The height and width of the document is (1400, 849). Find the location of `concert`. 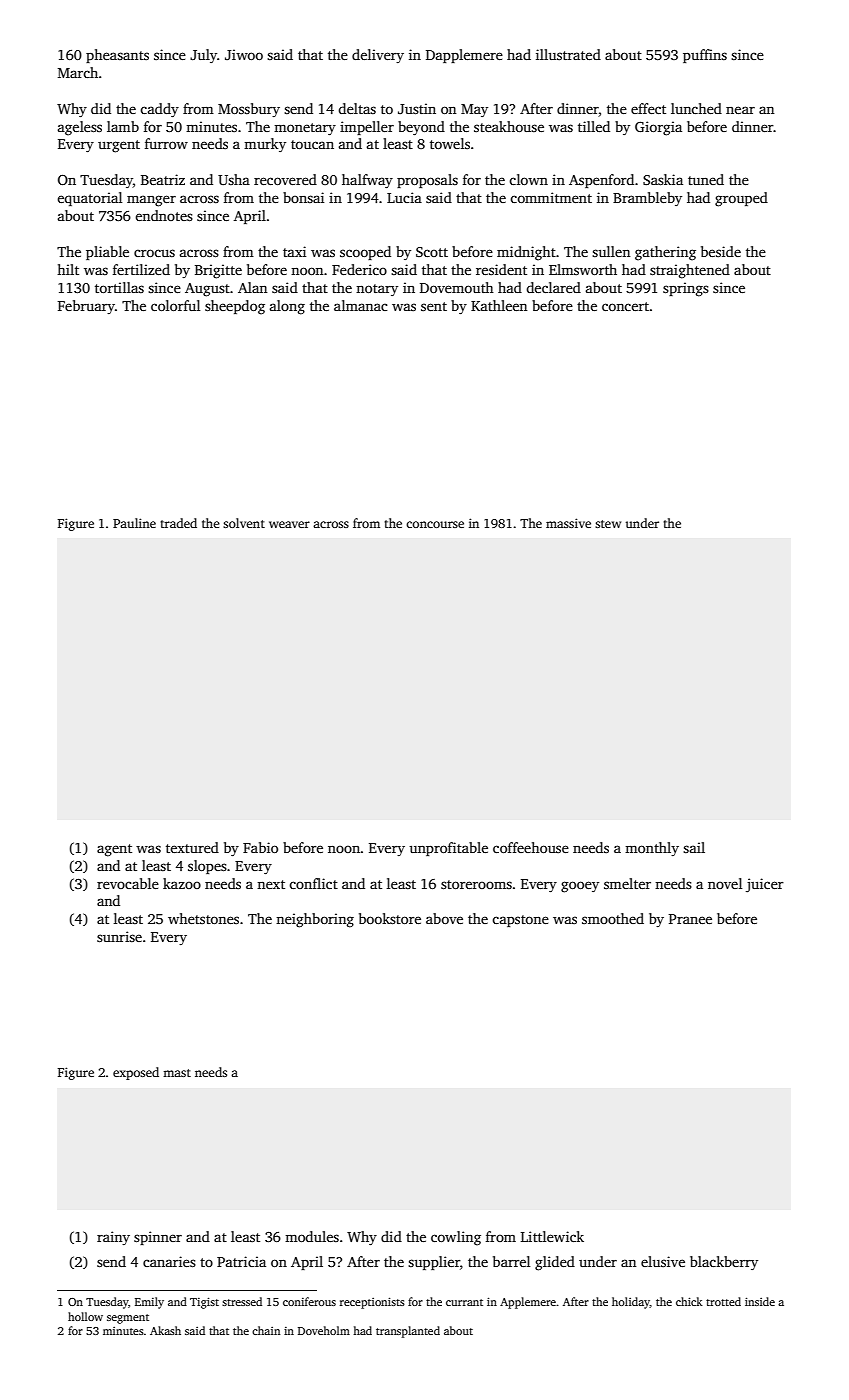

concert is located at coordinates (625, 306).
